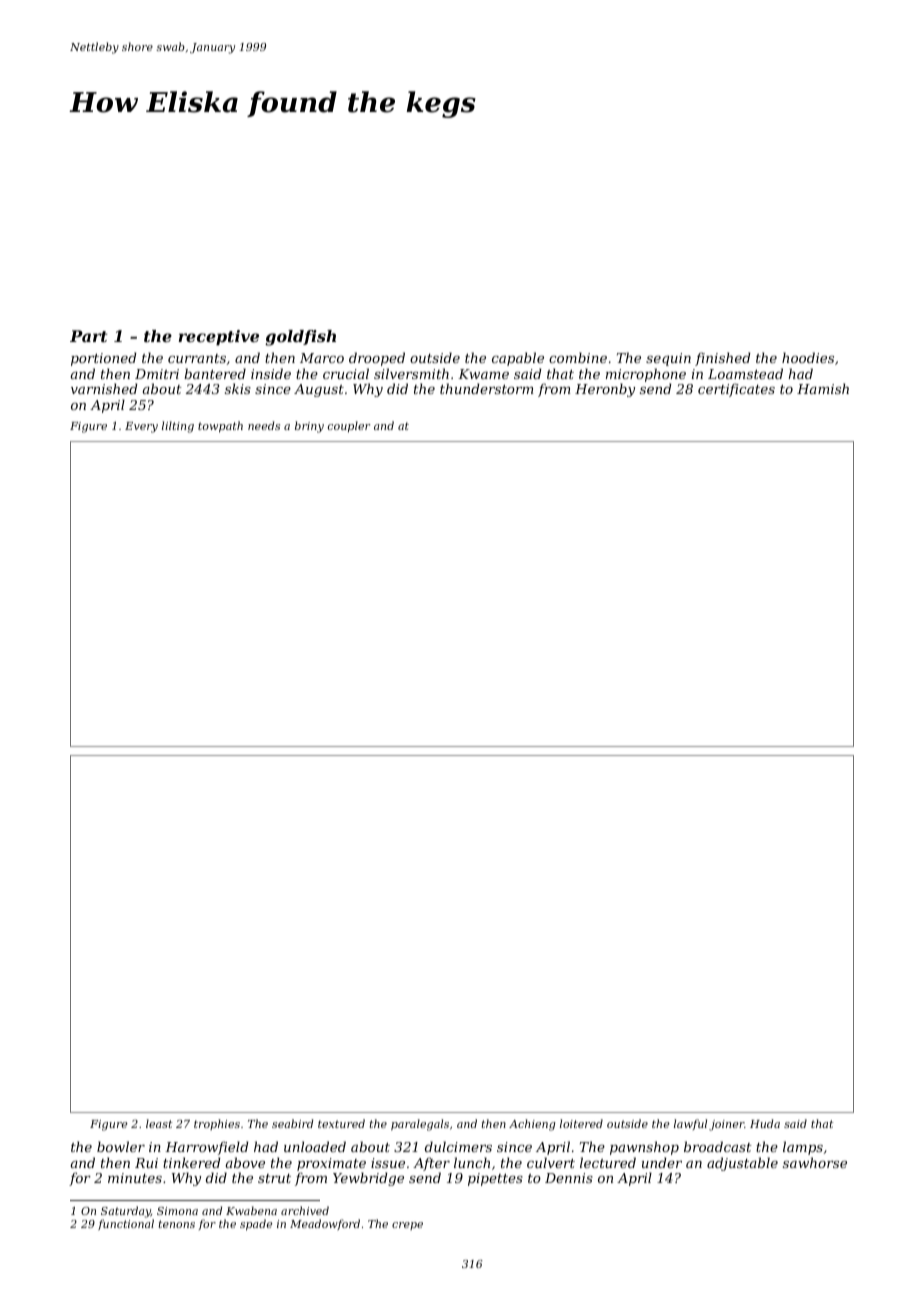 This document has width=924, height=1308. What do you see at coordinates (823, 388) in the document?
I see `Hamish` at bounding box center [823, 388].
